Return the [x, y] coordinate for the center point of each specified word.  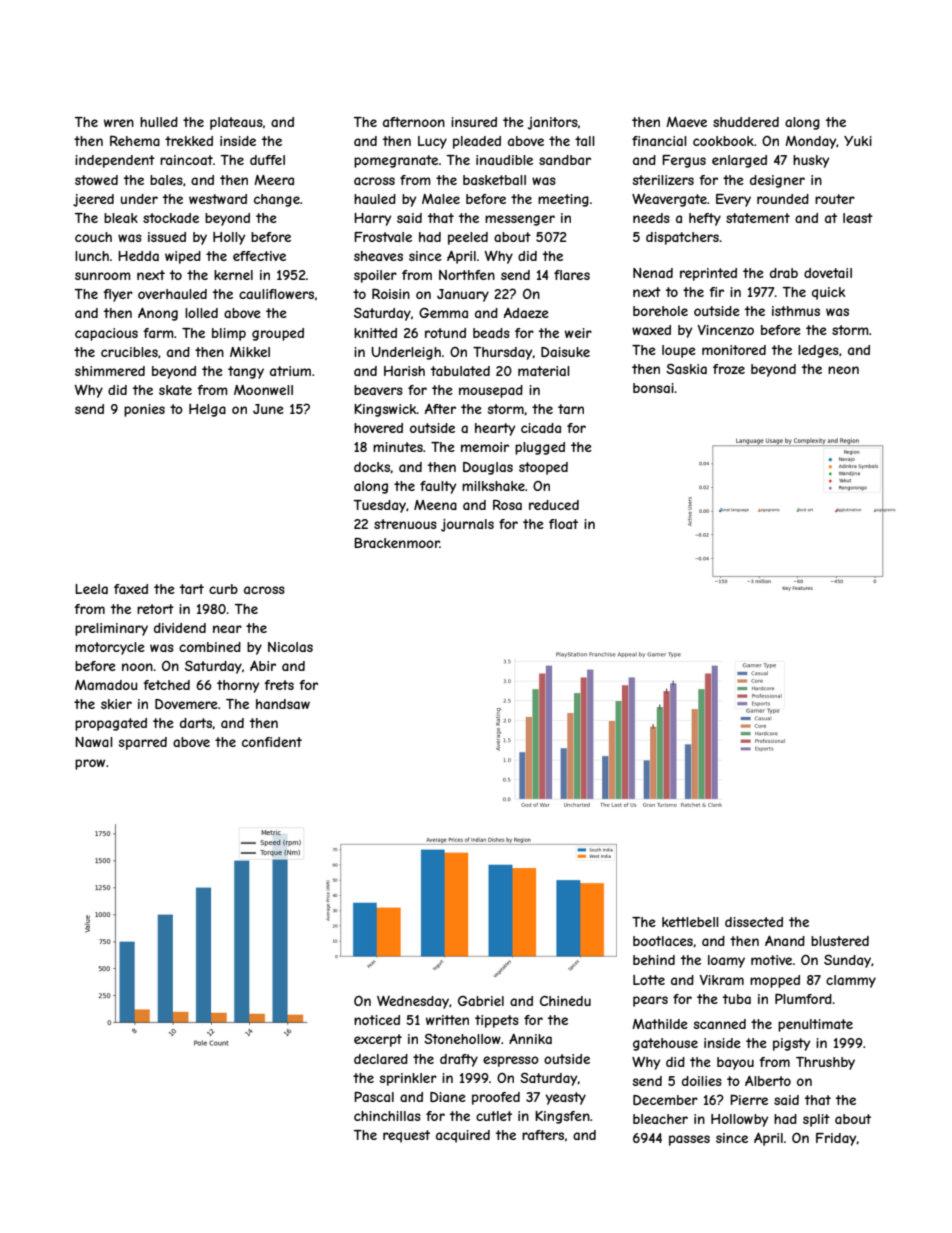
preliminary [111, 629]
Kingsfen [562, 1117]
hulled [159, 122]
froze [729, 369]
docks [372, 467]
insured [474, 122]
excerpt [378, 1040]
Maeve [686, 122]
